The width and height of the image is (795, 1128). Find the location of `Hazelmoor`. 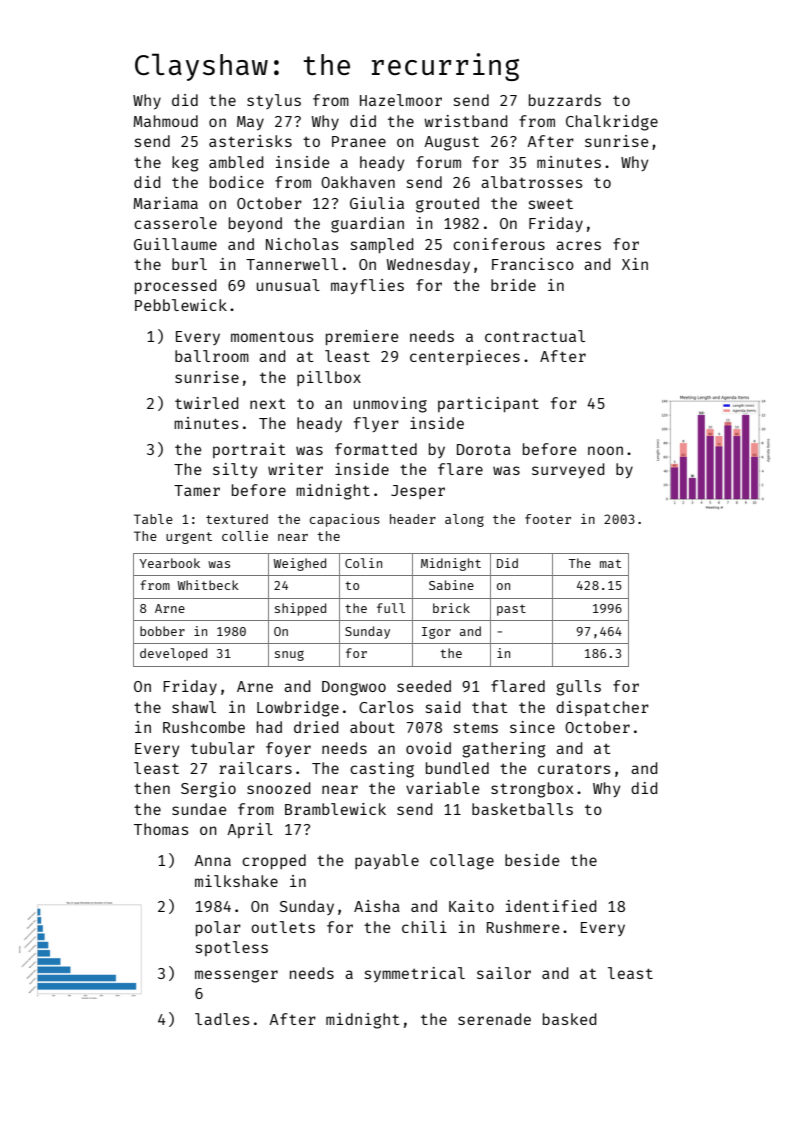

Hazelmoor is located at coordinates (401, 100).
